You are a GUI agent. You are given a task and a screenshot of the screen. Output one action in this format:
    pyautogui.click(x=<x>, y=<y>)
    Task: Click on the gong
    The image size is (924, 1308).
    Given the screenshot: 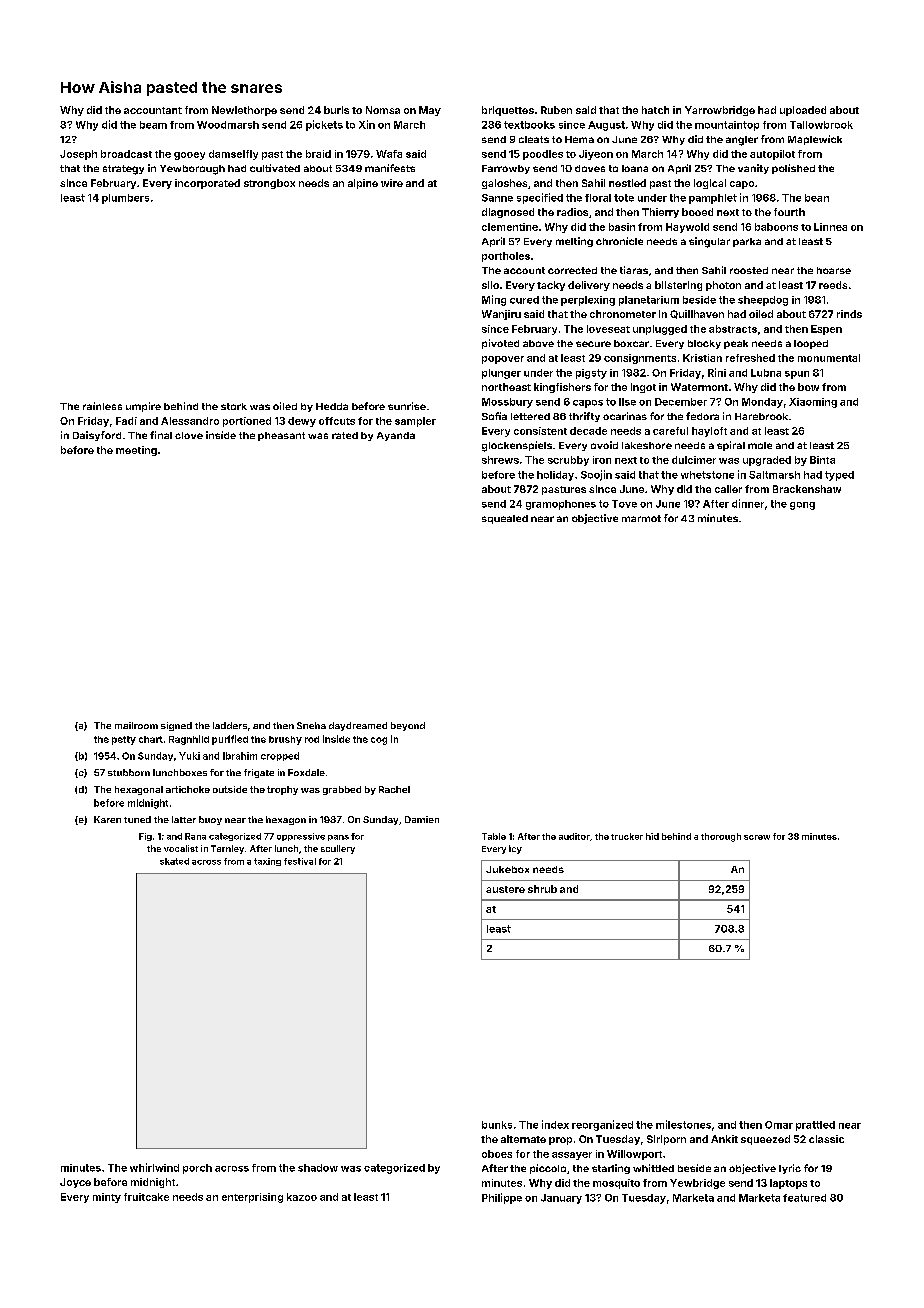 What is the action you would take?
    pyautogui.click(x=802, y=506)
